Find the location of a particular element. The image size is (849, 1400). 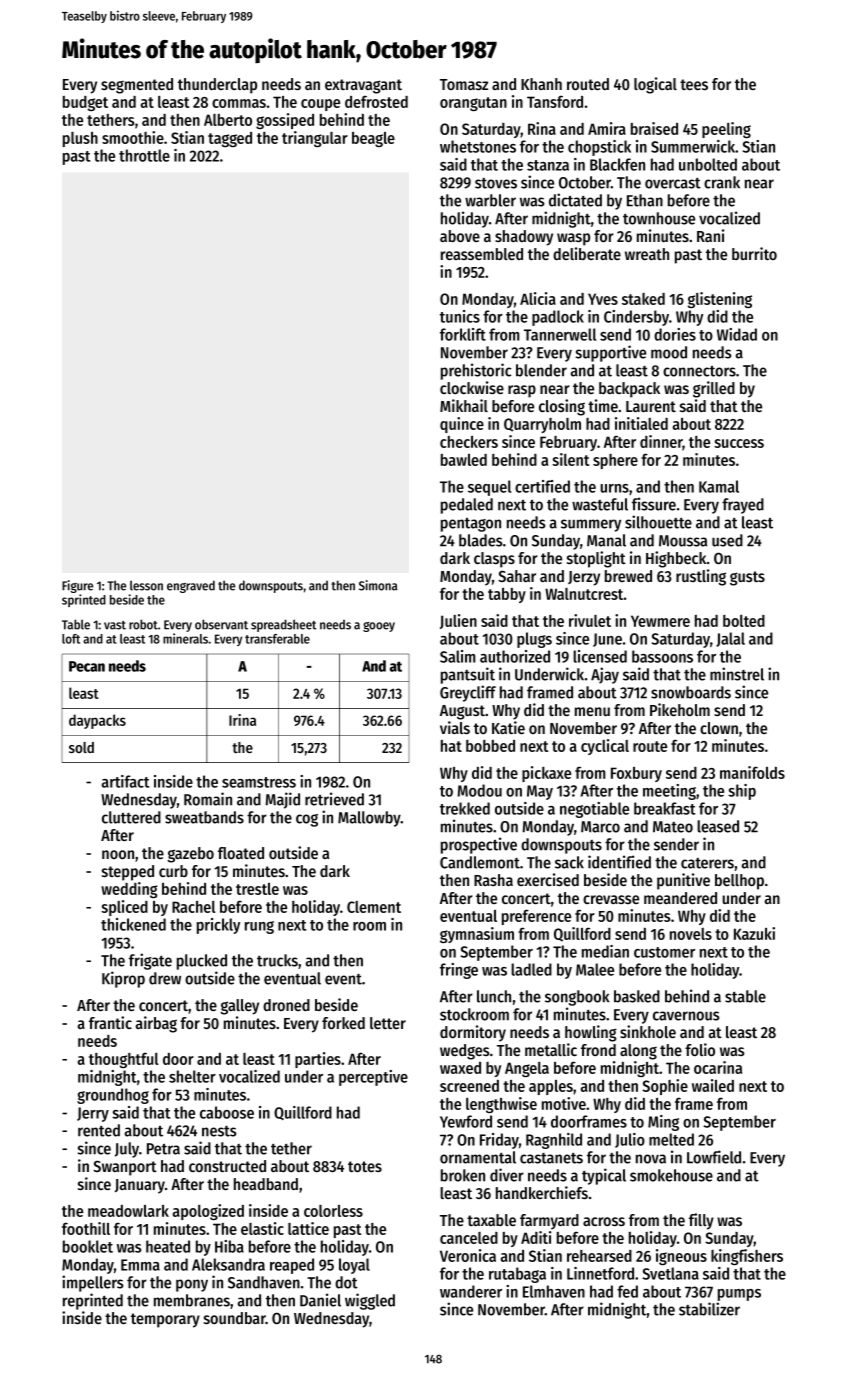

clown is located at coordinates (719, 728).
